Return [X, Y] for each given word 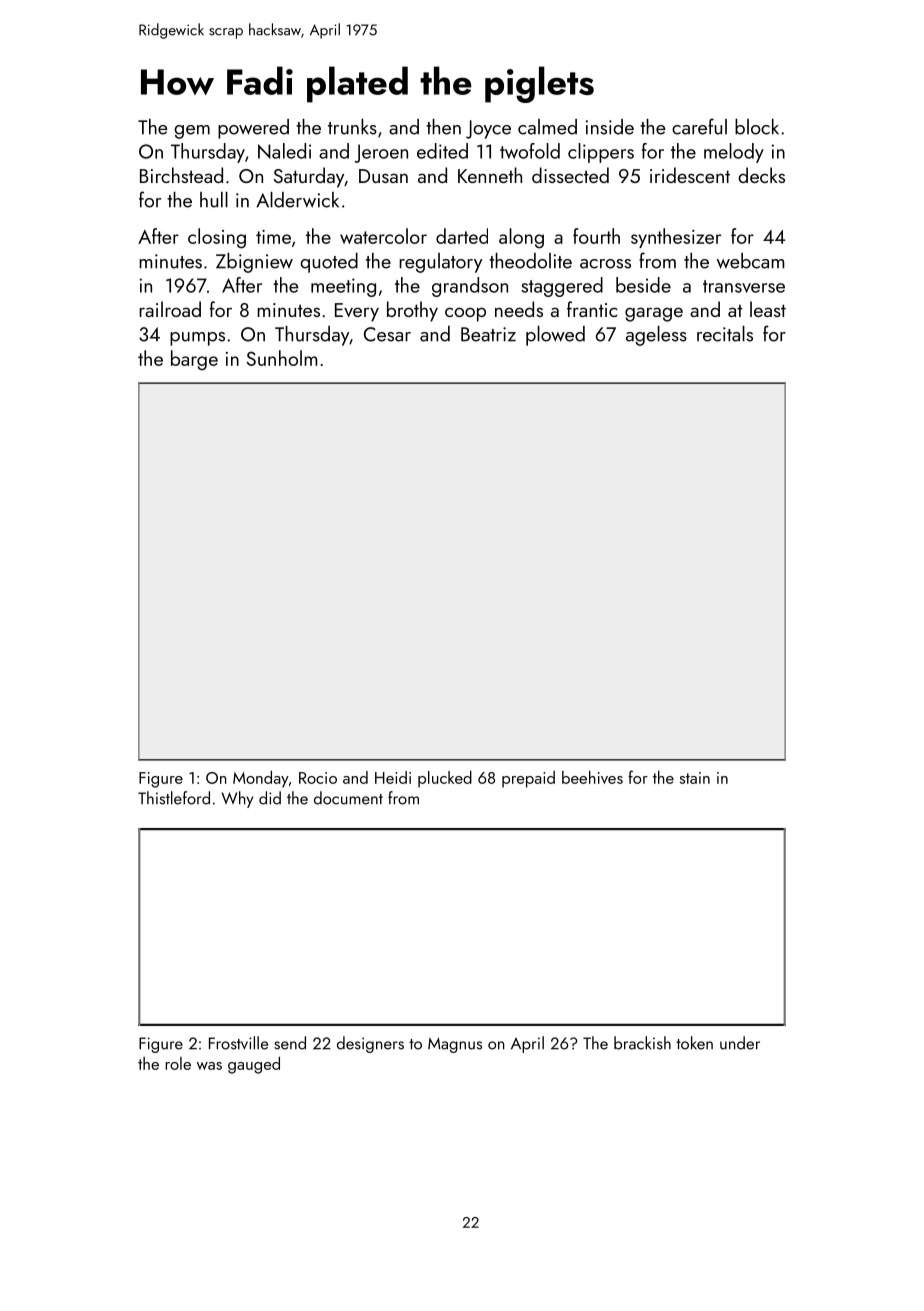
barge [194, 360]
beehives [592, 777]
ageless [656, 336]
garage [654, 314]
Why [237, 799]
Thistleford [174, 798]
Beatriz [488, 334]
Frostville [238, 1043]
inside [610, 127]
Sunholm [281, 358]
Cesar [387, 334]
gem [192, 132]
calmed [547, 127]
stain [695, 778]
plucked [445, 779]
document [348, 798]
